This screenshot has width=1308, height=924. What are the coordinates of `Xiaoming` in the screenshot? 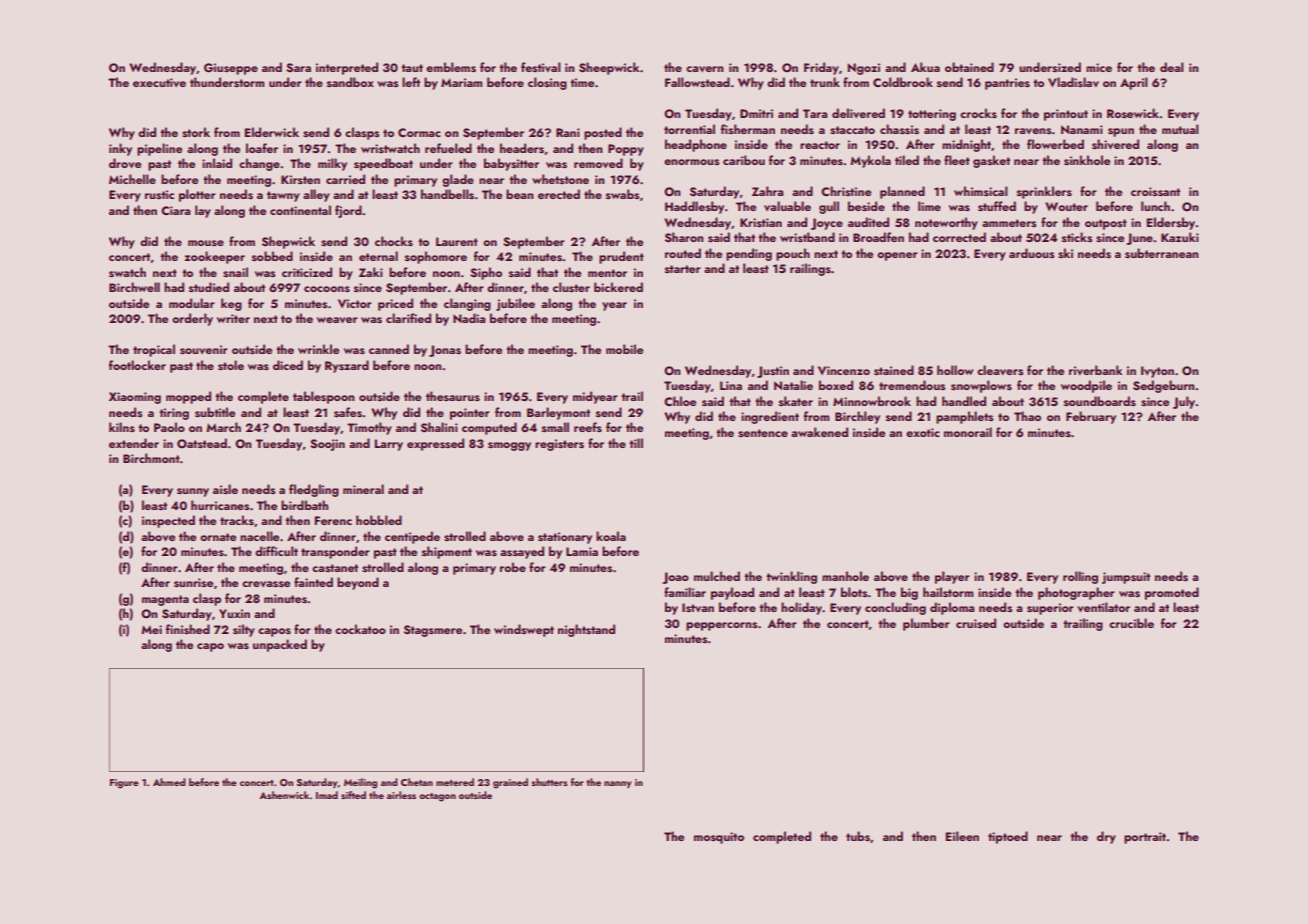 It's located at (135, 398).
